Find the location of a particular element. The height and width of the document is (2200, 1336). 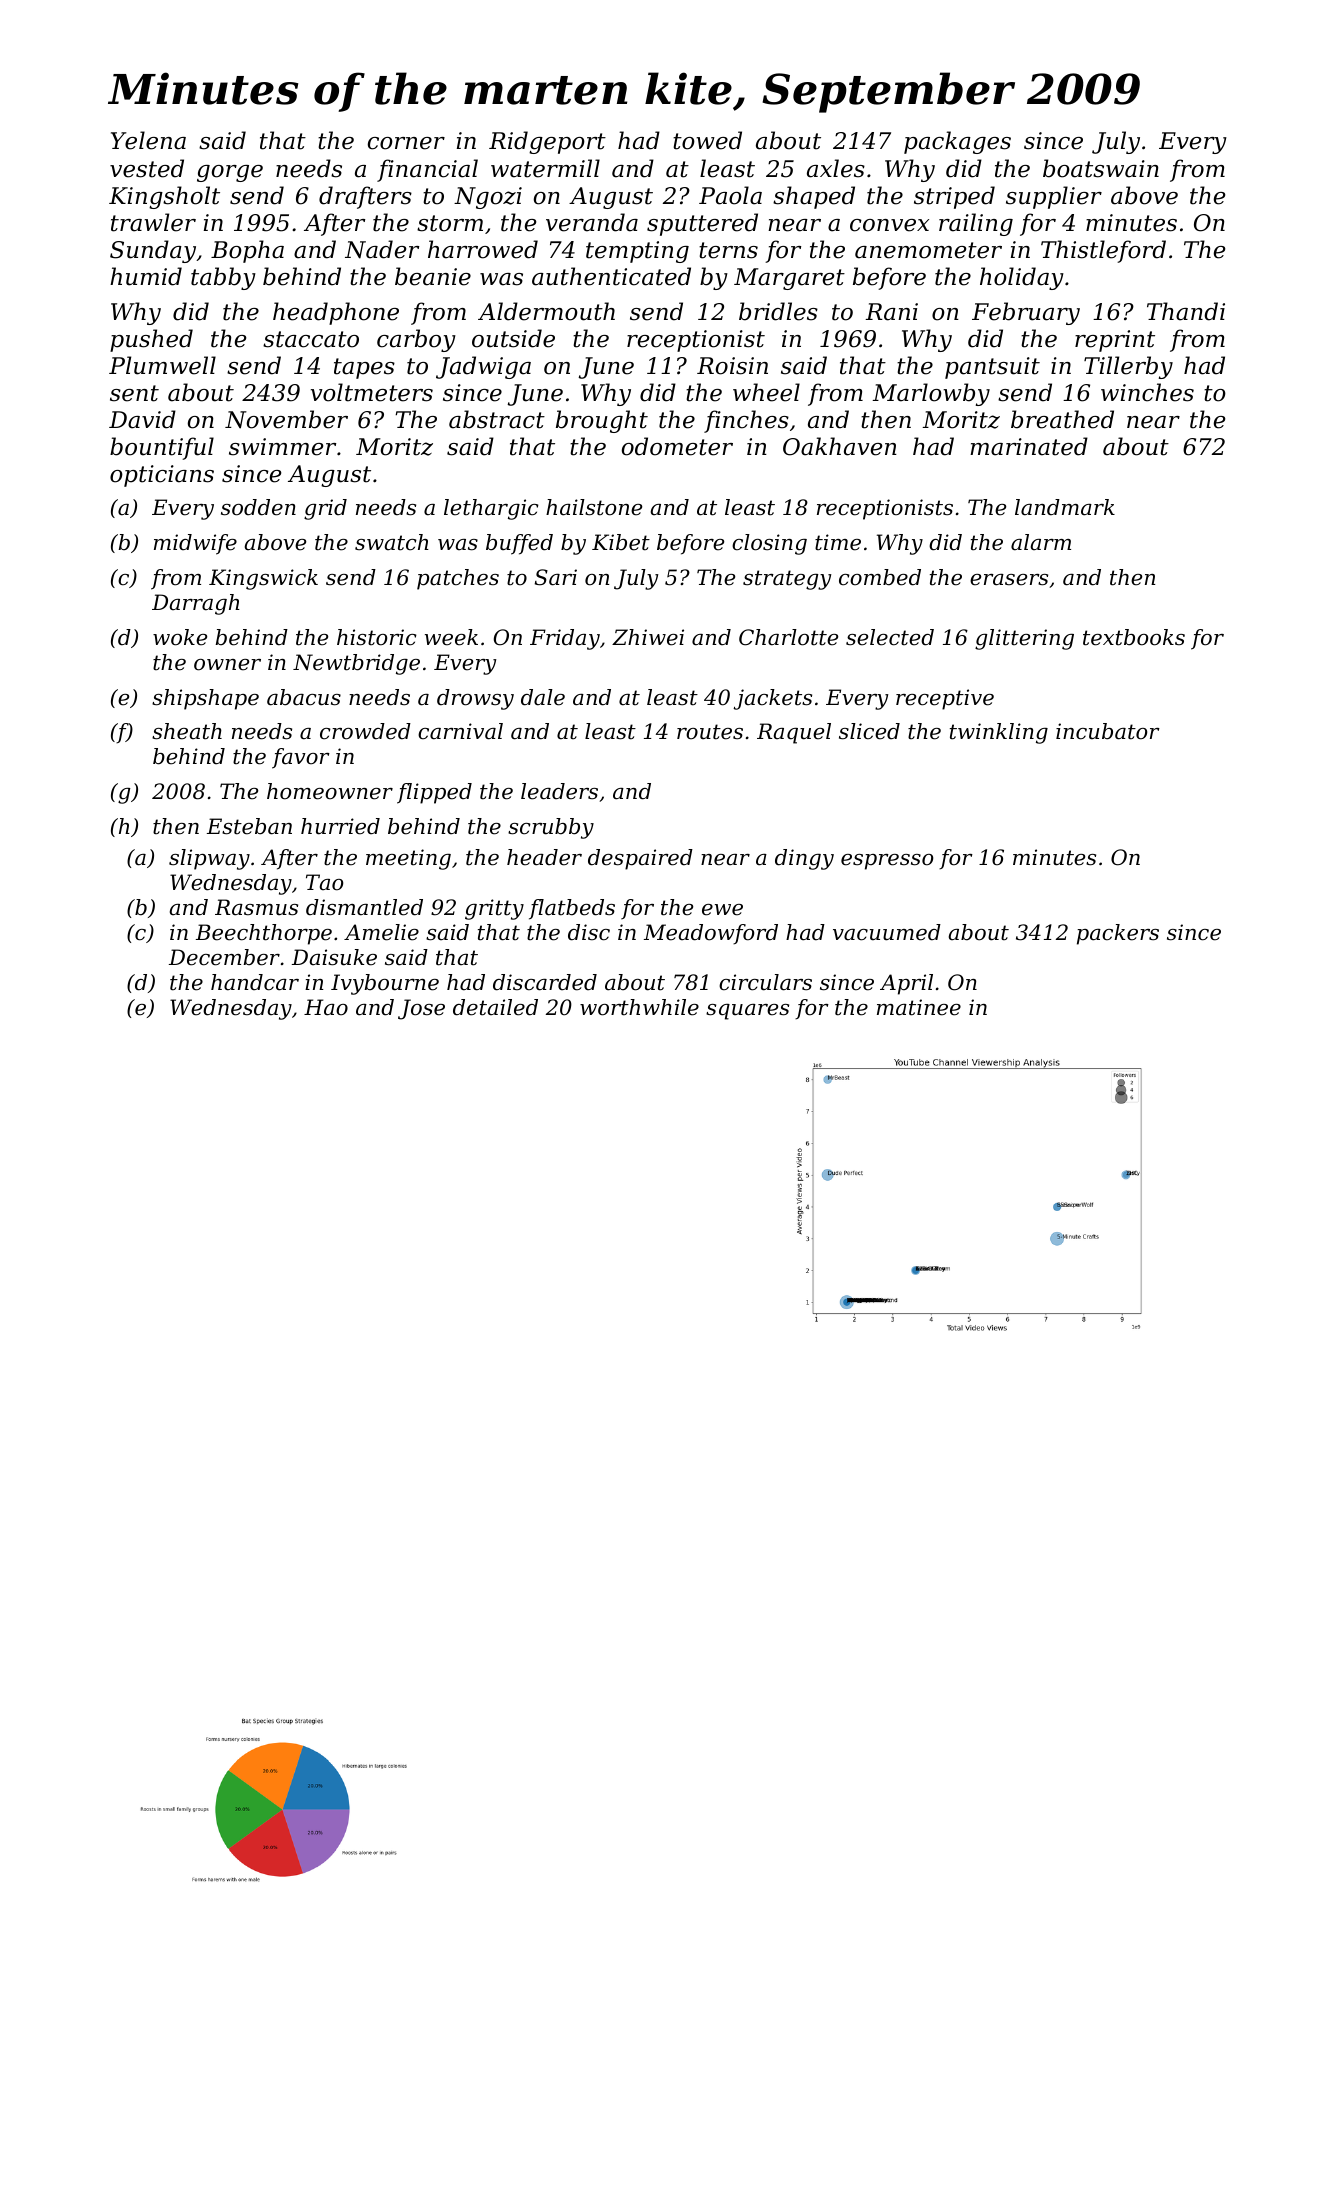

incubator is located at coordinates (1108, 731).
